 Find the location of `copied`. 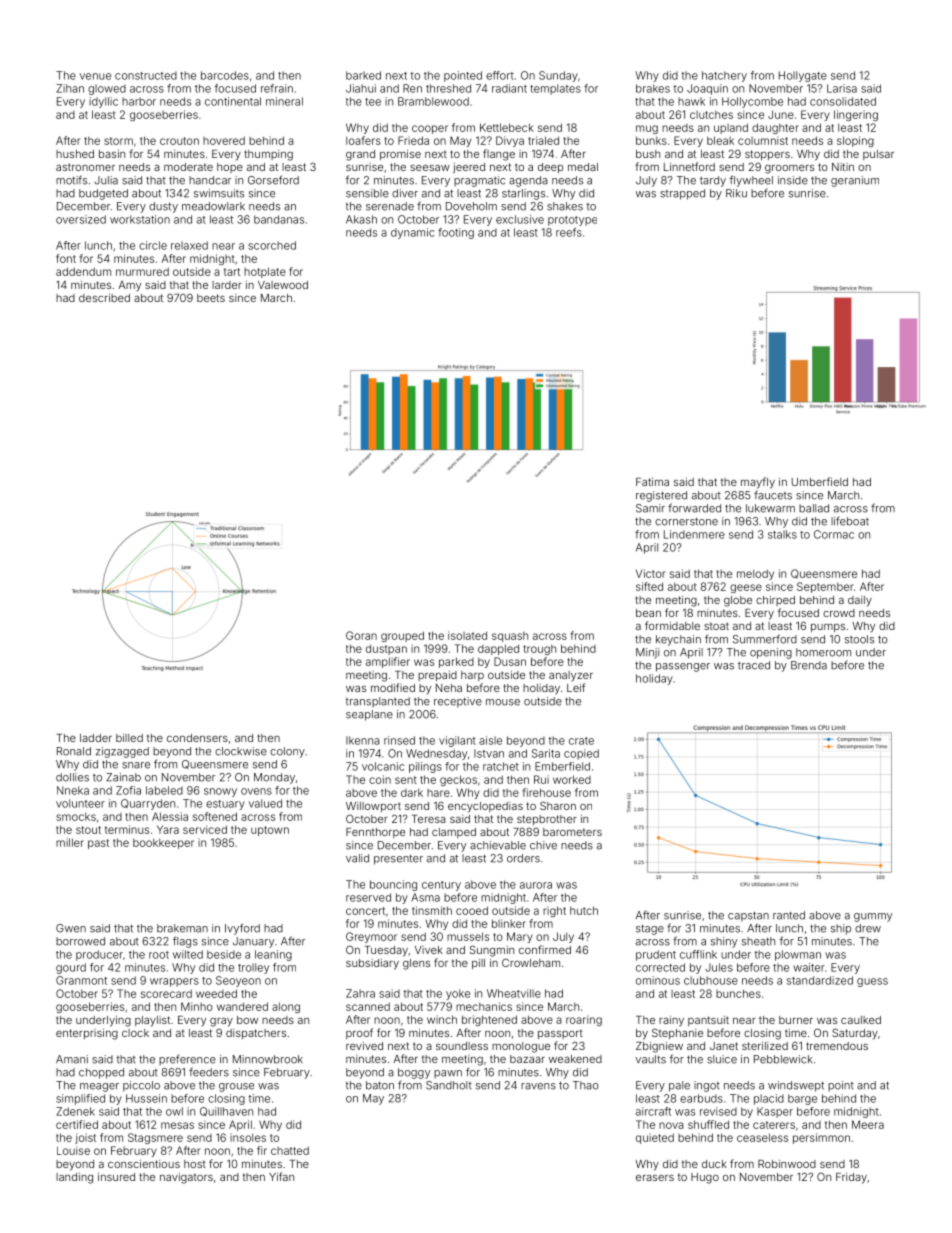

copied is located at coordinates (581, 754).
